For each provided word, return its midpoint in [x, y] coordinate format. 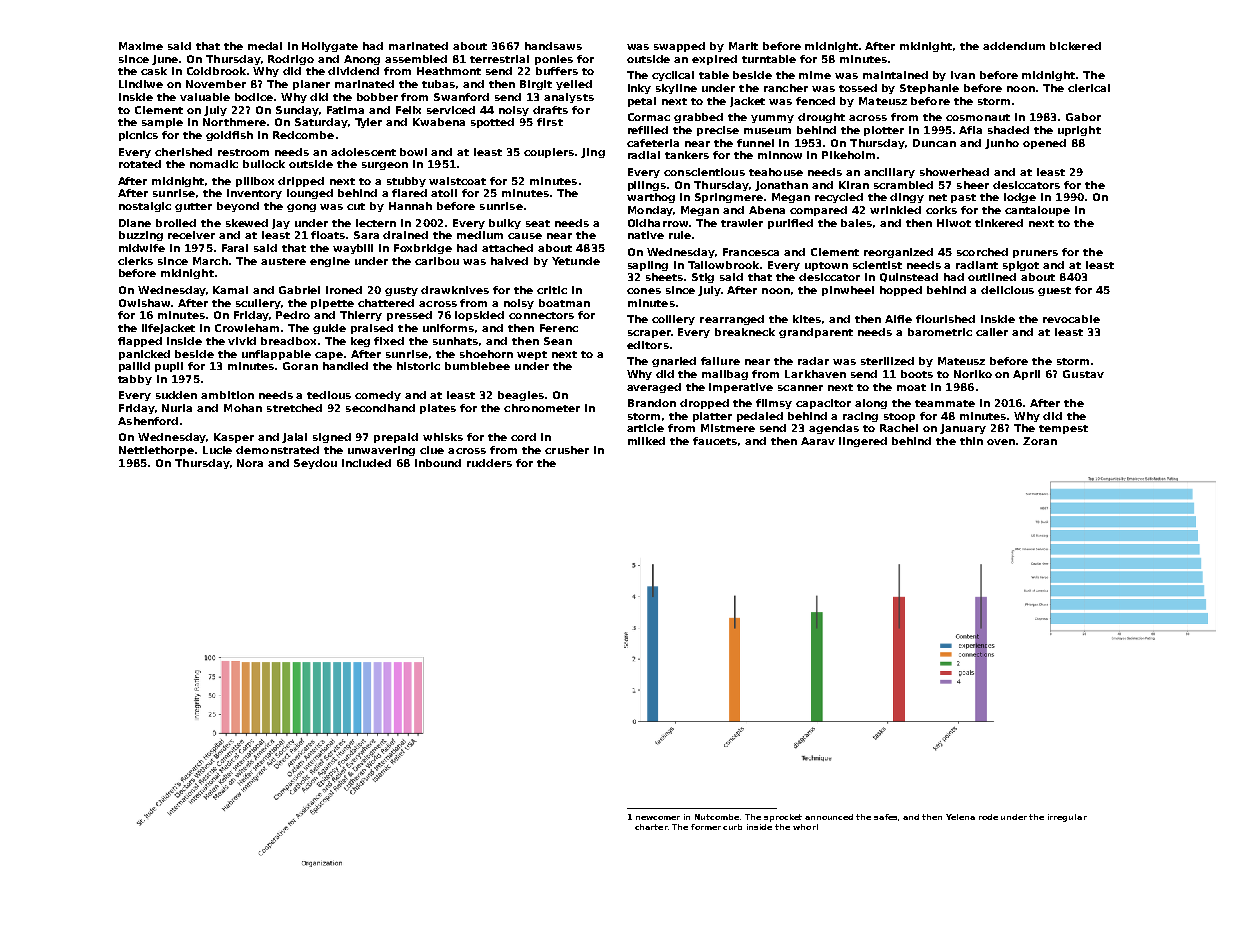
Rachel [899, 428]
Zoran [1040, 441]
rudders [489, 463]
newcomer [658, 818]
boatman [564, 303]
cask [154, 71]
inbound [438, 463]
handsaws [553, 46]
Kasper [234, 438]
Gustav [1083, 374]
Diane [135, 223]
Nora [250, 463]
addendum [1014, 46]
